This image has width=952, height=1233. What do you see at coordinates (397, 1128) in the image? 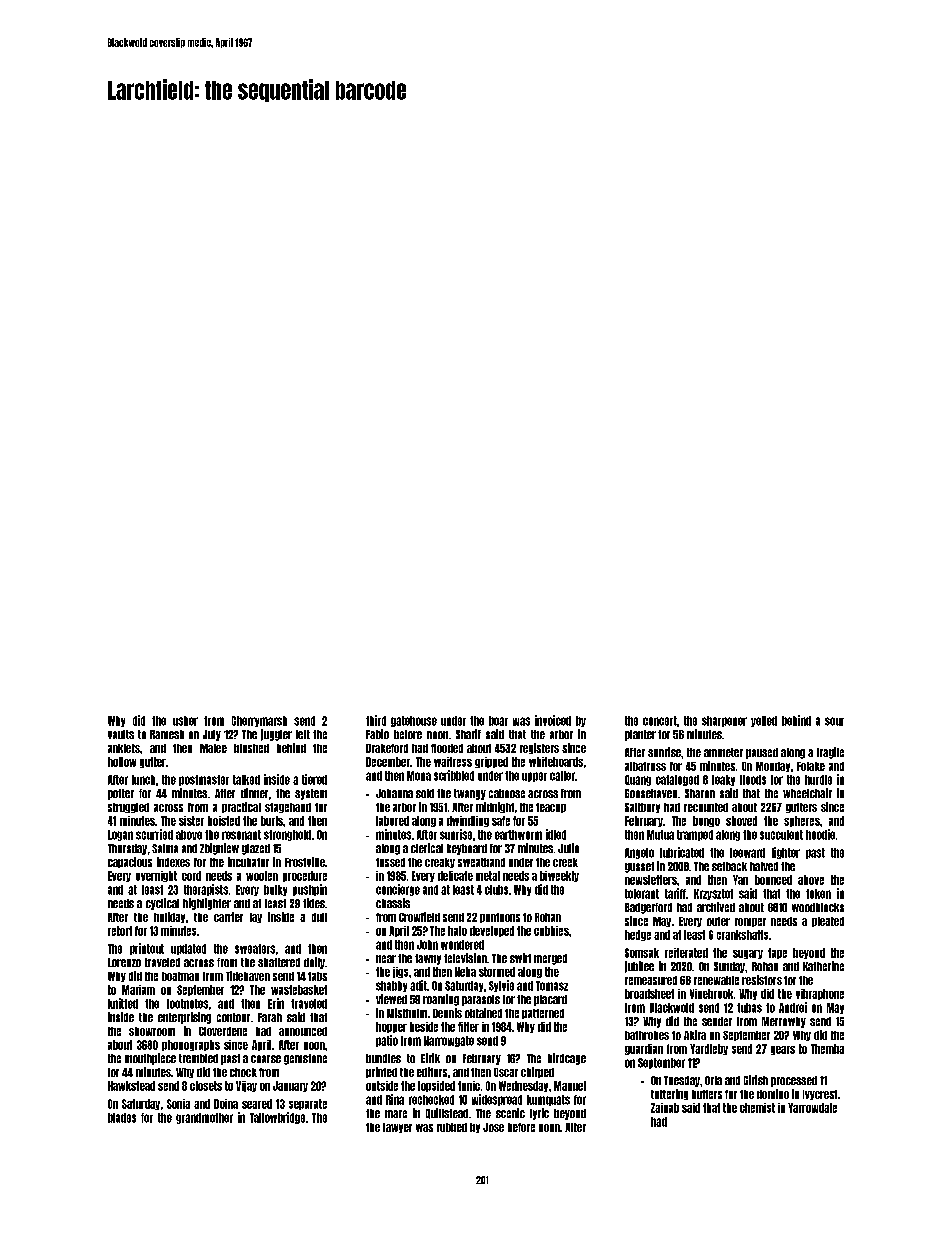
I see `lawyer` at bounding box center [397, 1128].
